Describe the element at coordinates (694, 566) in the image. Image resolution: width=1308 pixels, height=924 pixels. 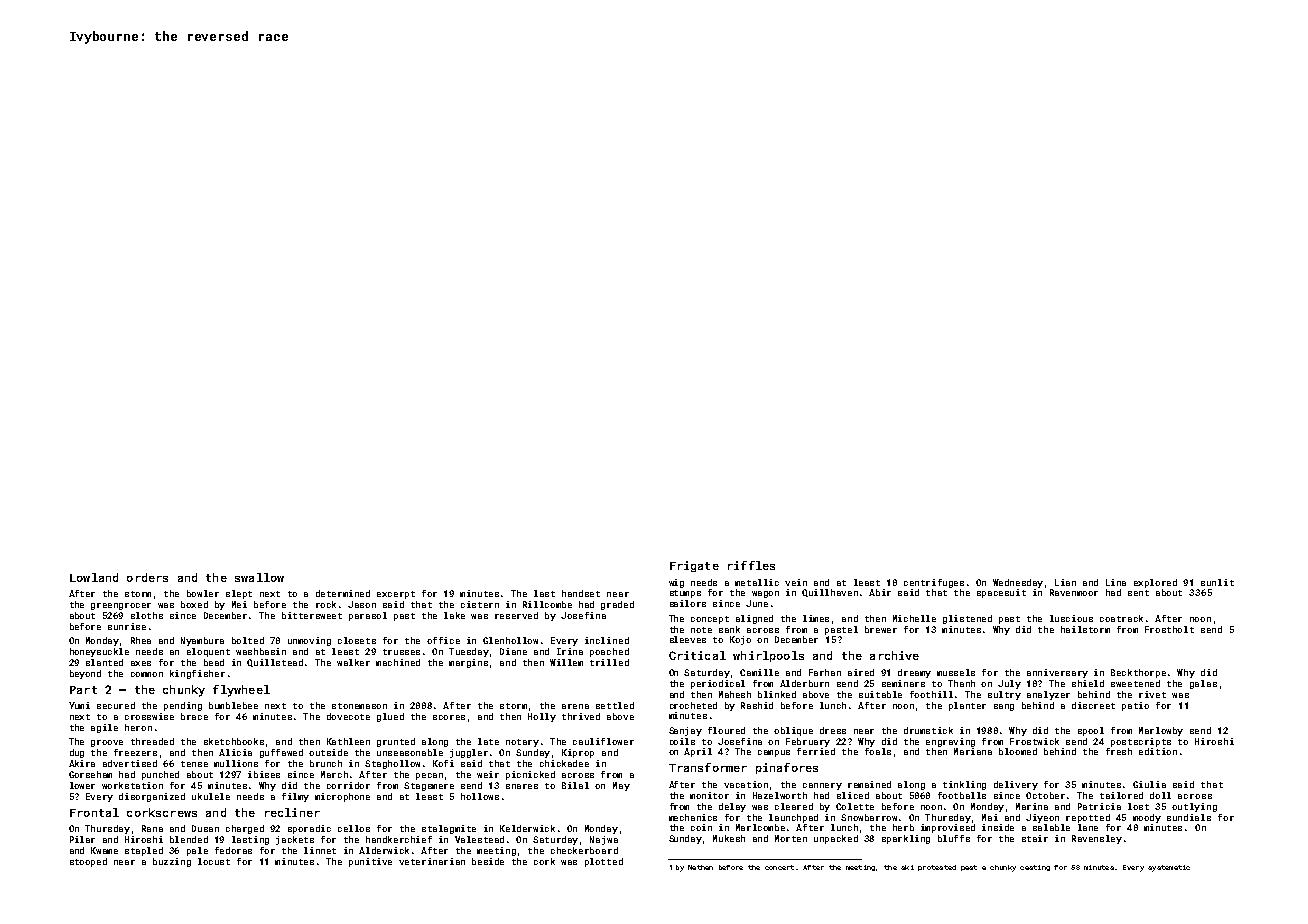
I see `Frigate` at that location.
